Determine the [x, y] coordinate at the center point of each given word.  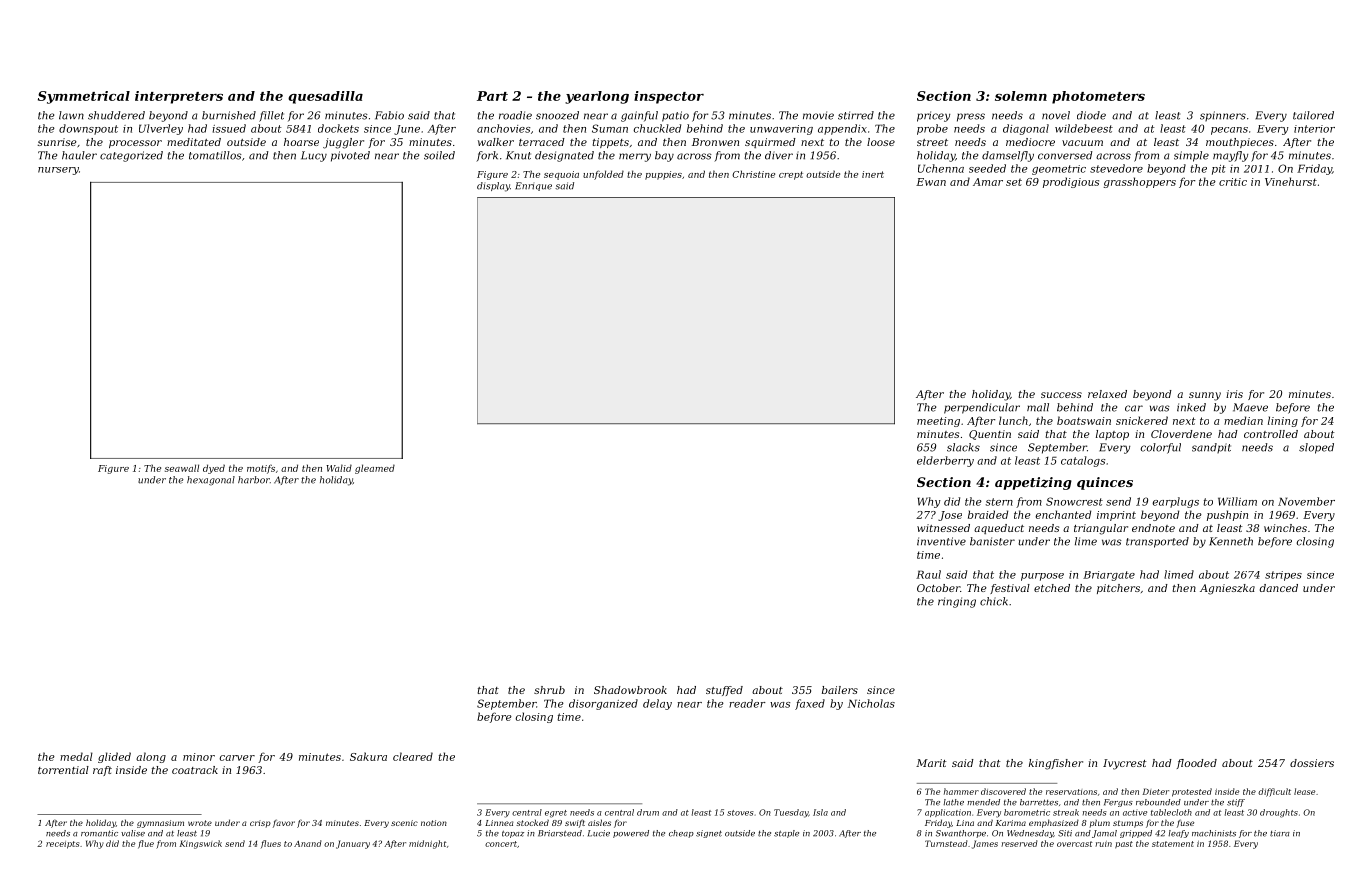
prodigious [1071, 182]
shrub [549, 690]
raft [102, 771]
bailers [840, 690]
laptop [1112, 435]
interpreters [179, 97]
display [493, 187]
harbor [254, 480]
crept [791, 175]
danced [1279, 588]
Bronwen [715, 142]
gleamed [375, 469]
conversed [1065, 155]
